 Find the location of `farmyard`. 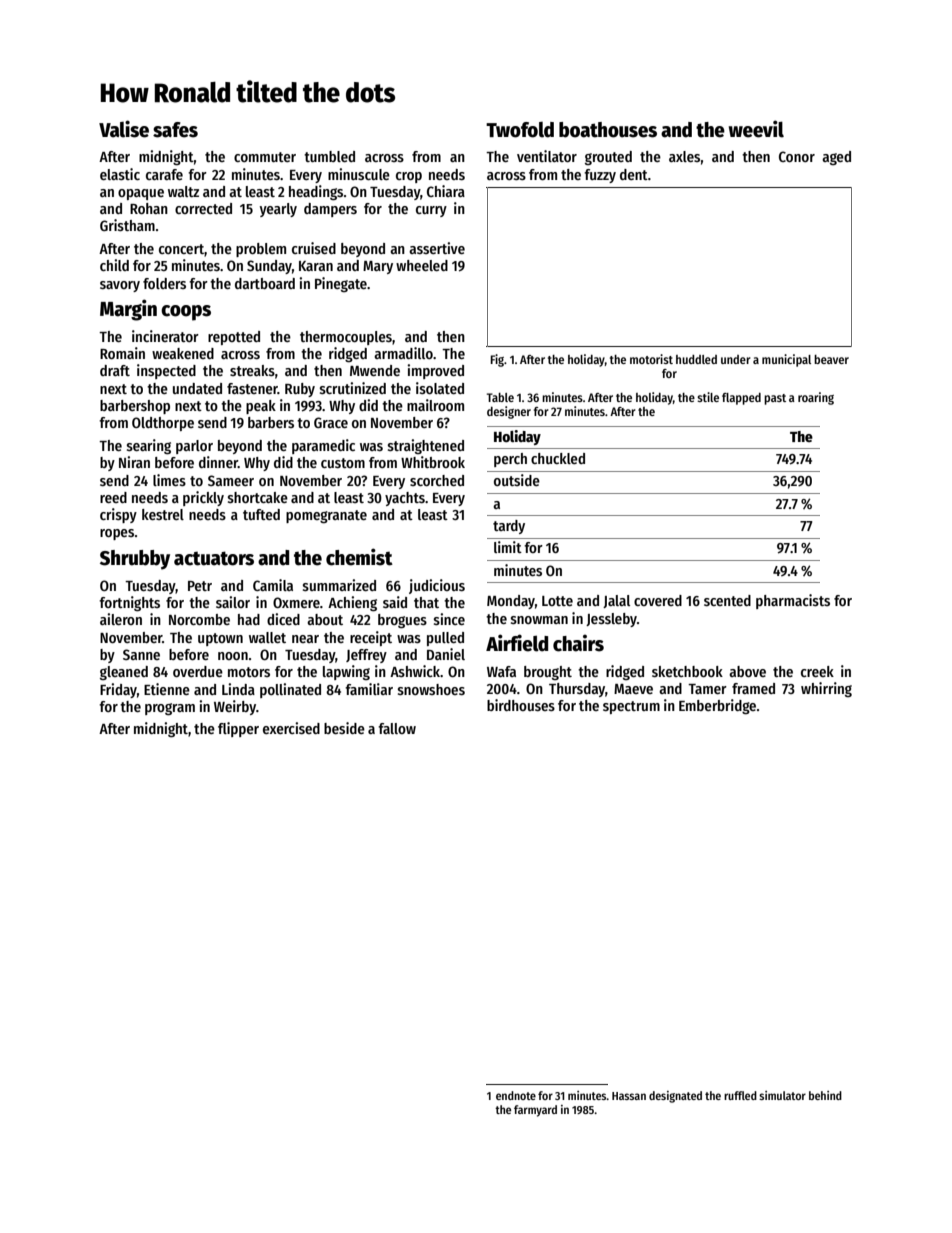

farmyard is located at coordinates (535, 1111).
